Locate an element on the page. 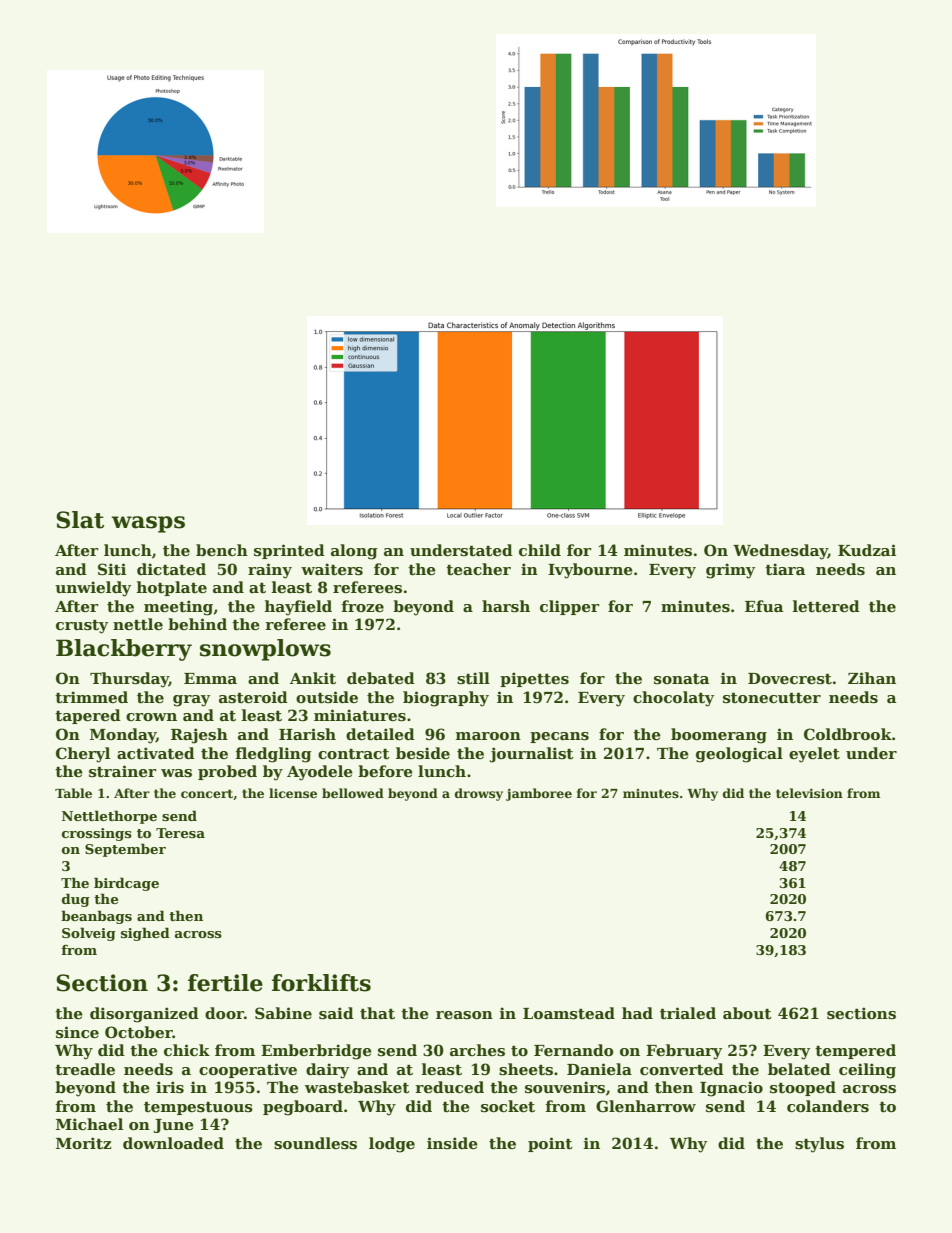  crown is located at coordinates (151, 717).
